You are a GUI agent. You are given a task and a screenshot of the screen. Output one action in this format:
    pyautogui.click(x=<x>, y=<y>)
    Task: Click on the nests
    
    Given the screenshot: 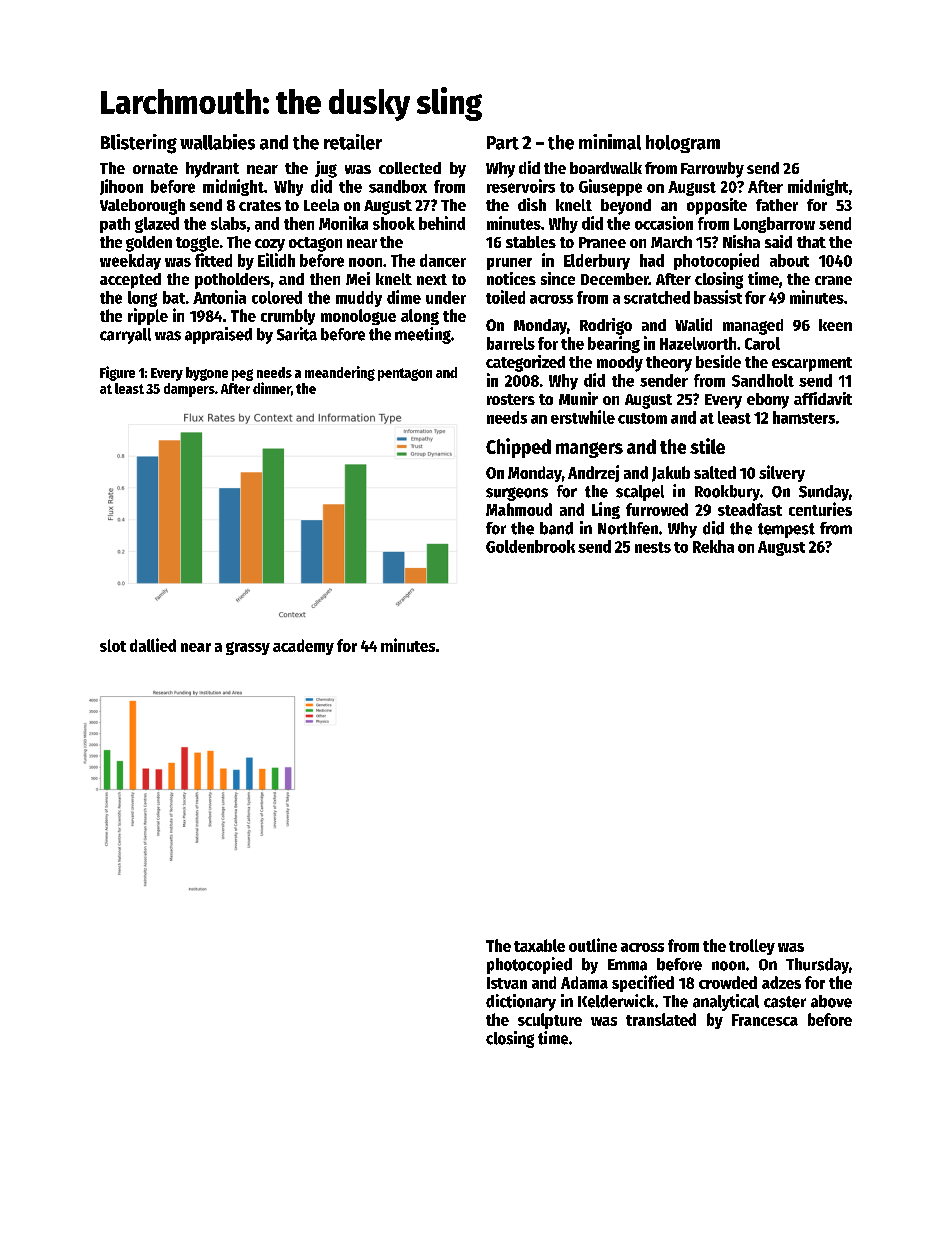 What is the action you would take?
    pyautogui.click(x=653, y=547)
